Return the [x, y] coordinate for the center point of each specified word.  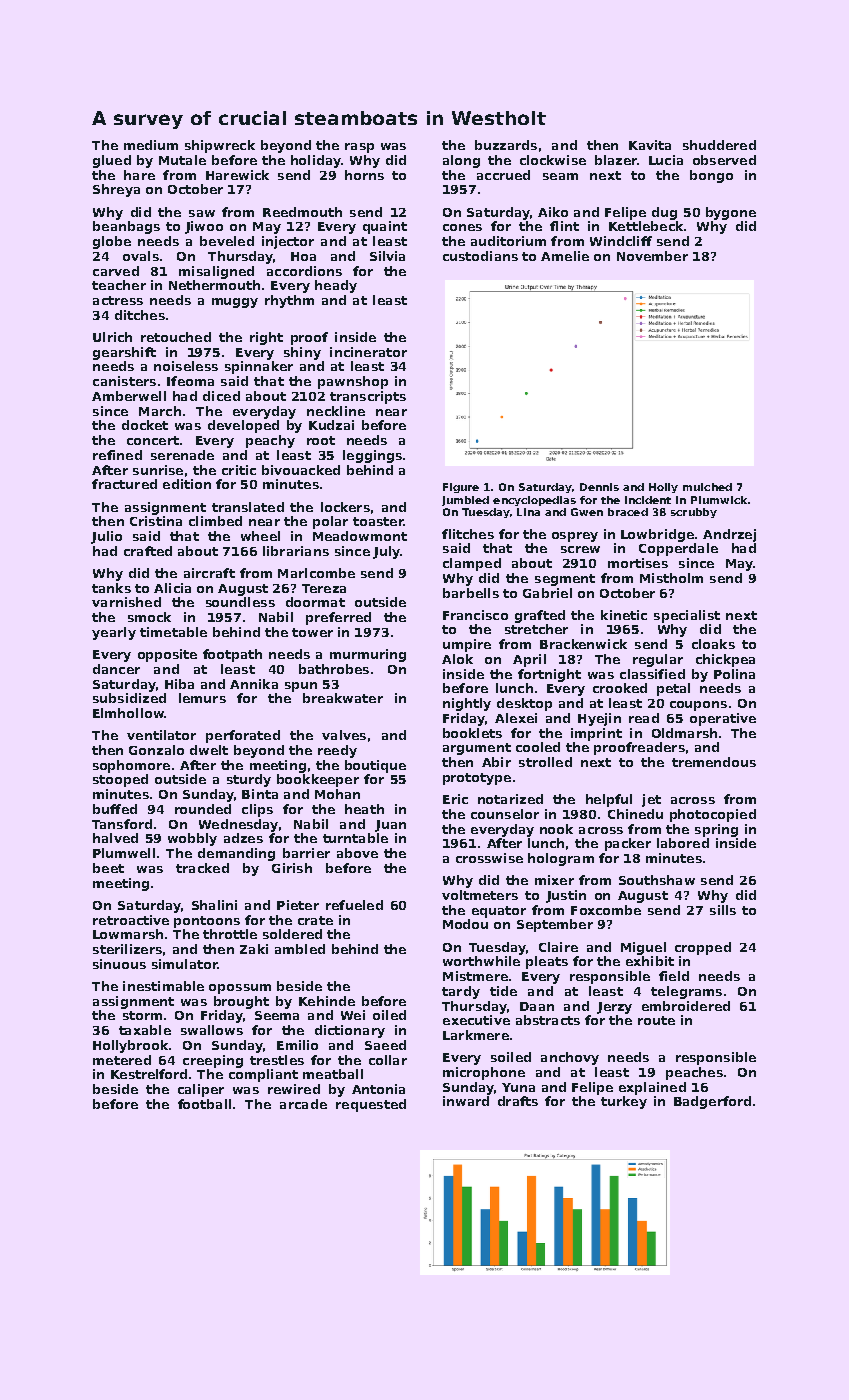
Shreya [116, 190]
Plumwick [719, 500]
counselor [505, 814]
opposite [167, 655]
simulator [185, 964]
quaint [385, 227]
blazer [616, 160]
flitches [468, 534]
